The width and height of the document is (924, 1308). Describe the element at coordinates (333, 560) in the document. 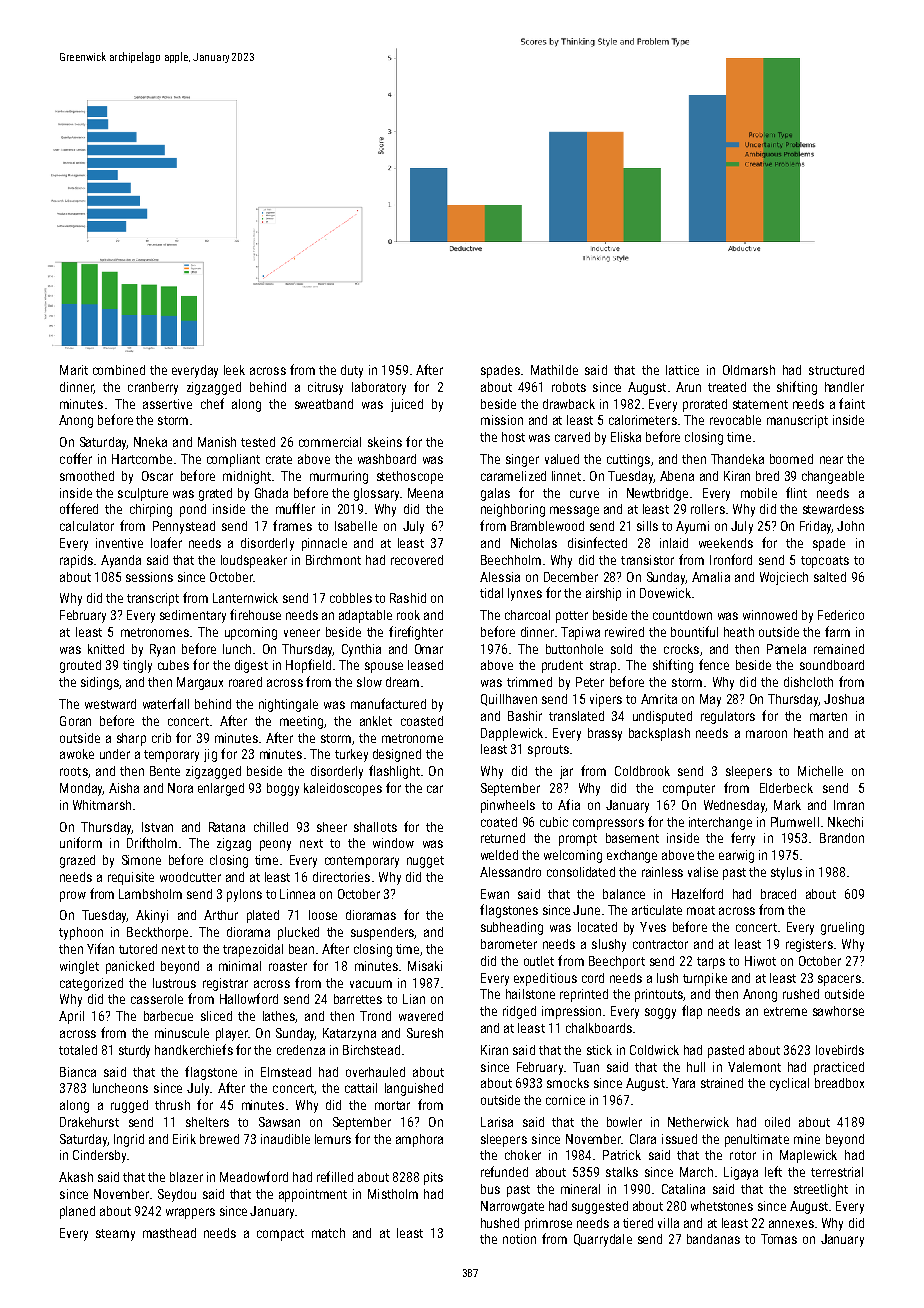

I see `Birchmont` at that location.
